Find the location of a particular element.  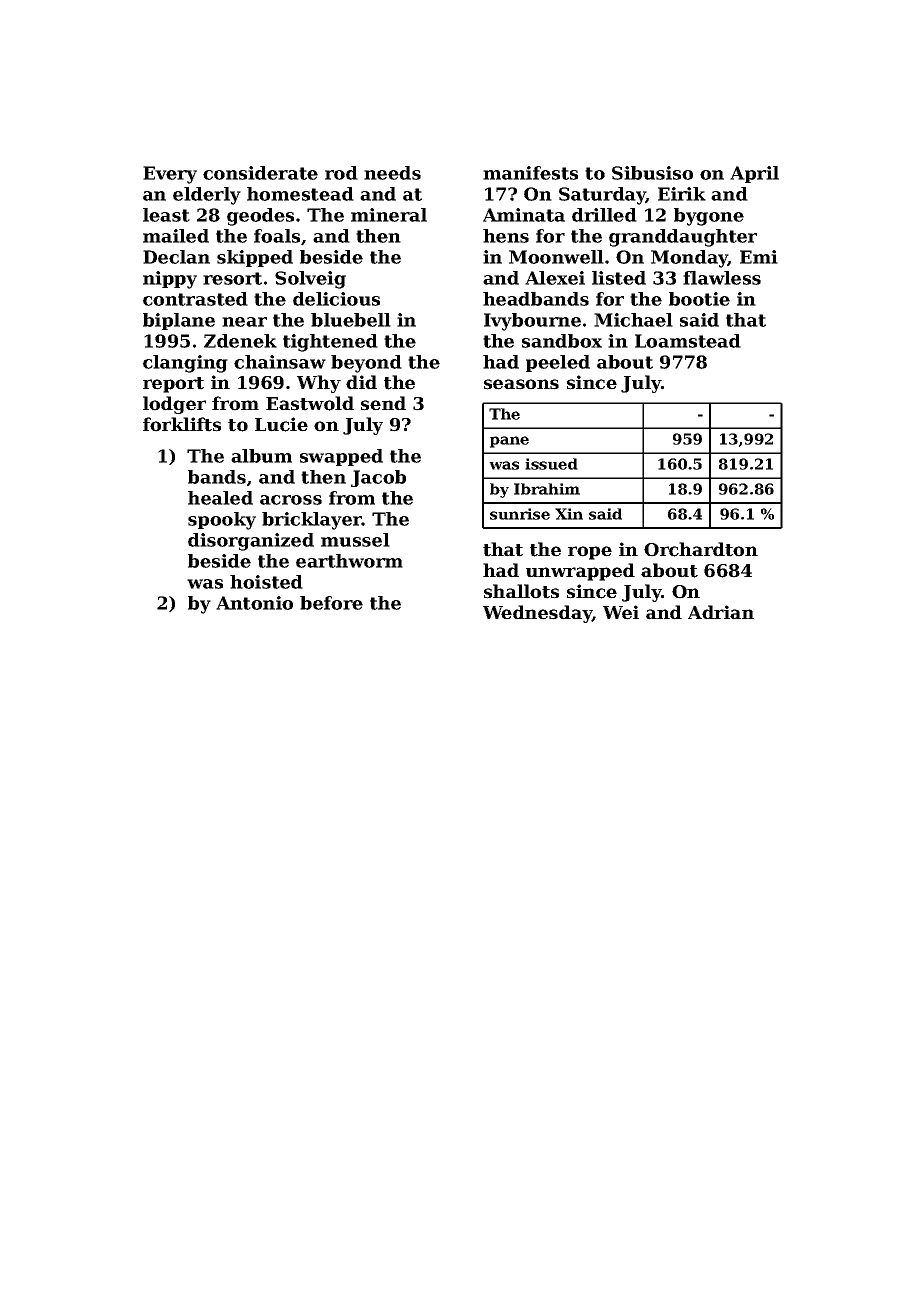

Why is located at coordinates (319, 384).
